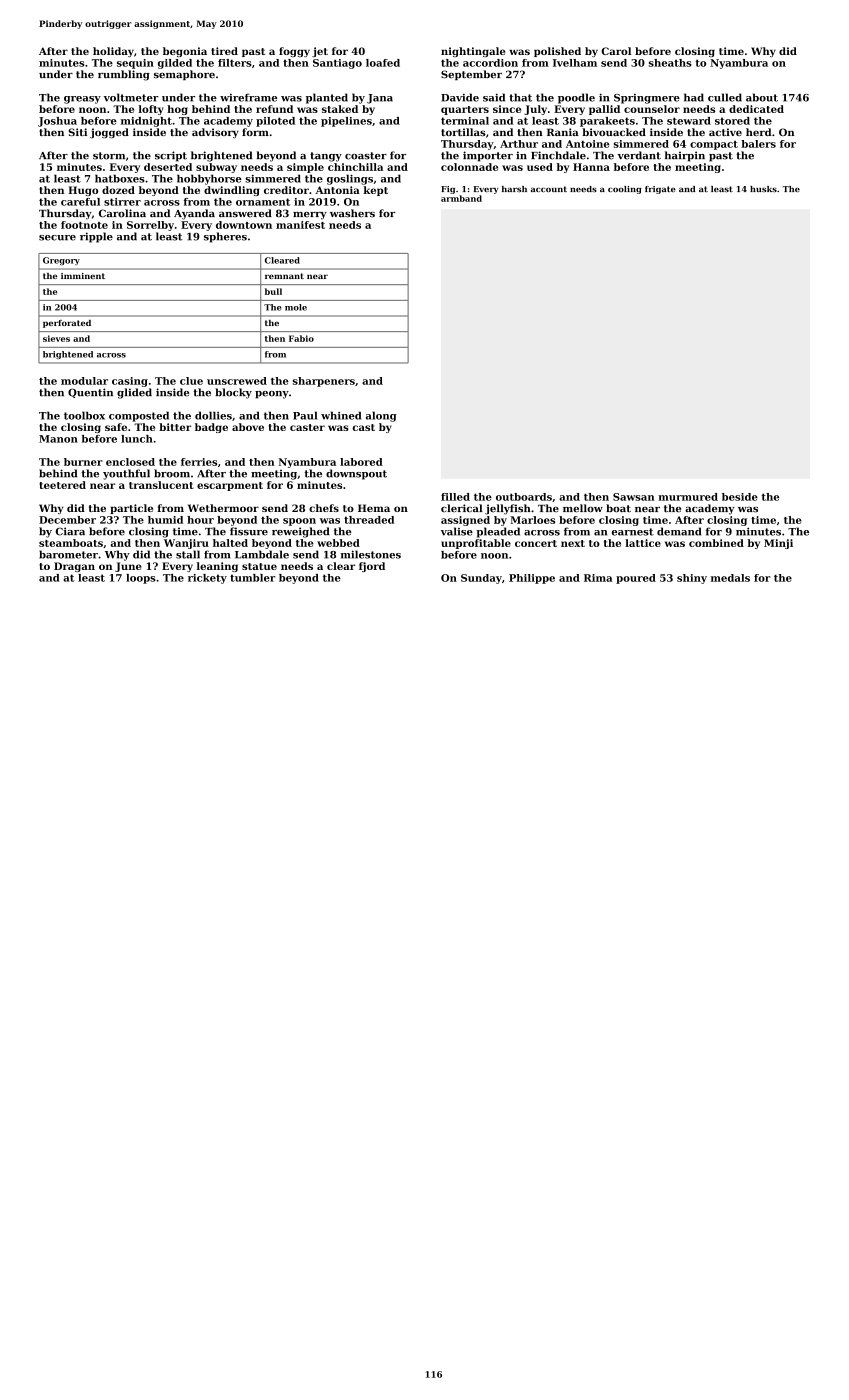 This screenshot has width=849, height=1400. What do you see at coordinates (67, 520) in the screenshot?
I see `December` at bounding box center [67, 520].
